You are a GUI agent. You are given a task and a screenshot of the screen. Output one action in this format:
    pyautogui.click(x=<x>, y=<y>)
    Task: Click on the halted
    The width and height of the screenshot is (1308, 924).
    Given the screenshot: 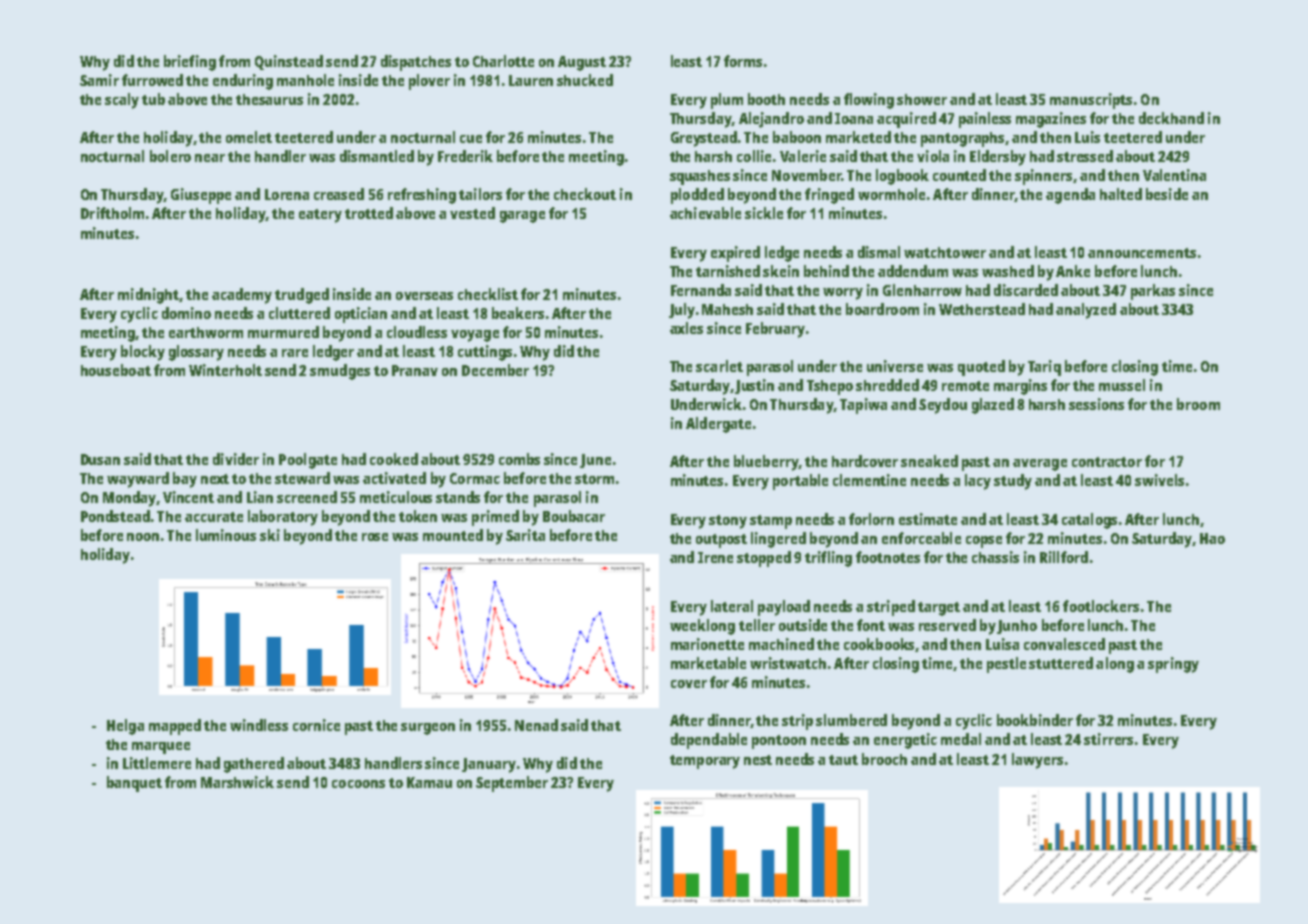 What is the action you would take?
    pyautogui.click(x=1121, y=194)
